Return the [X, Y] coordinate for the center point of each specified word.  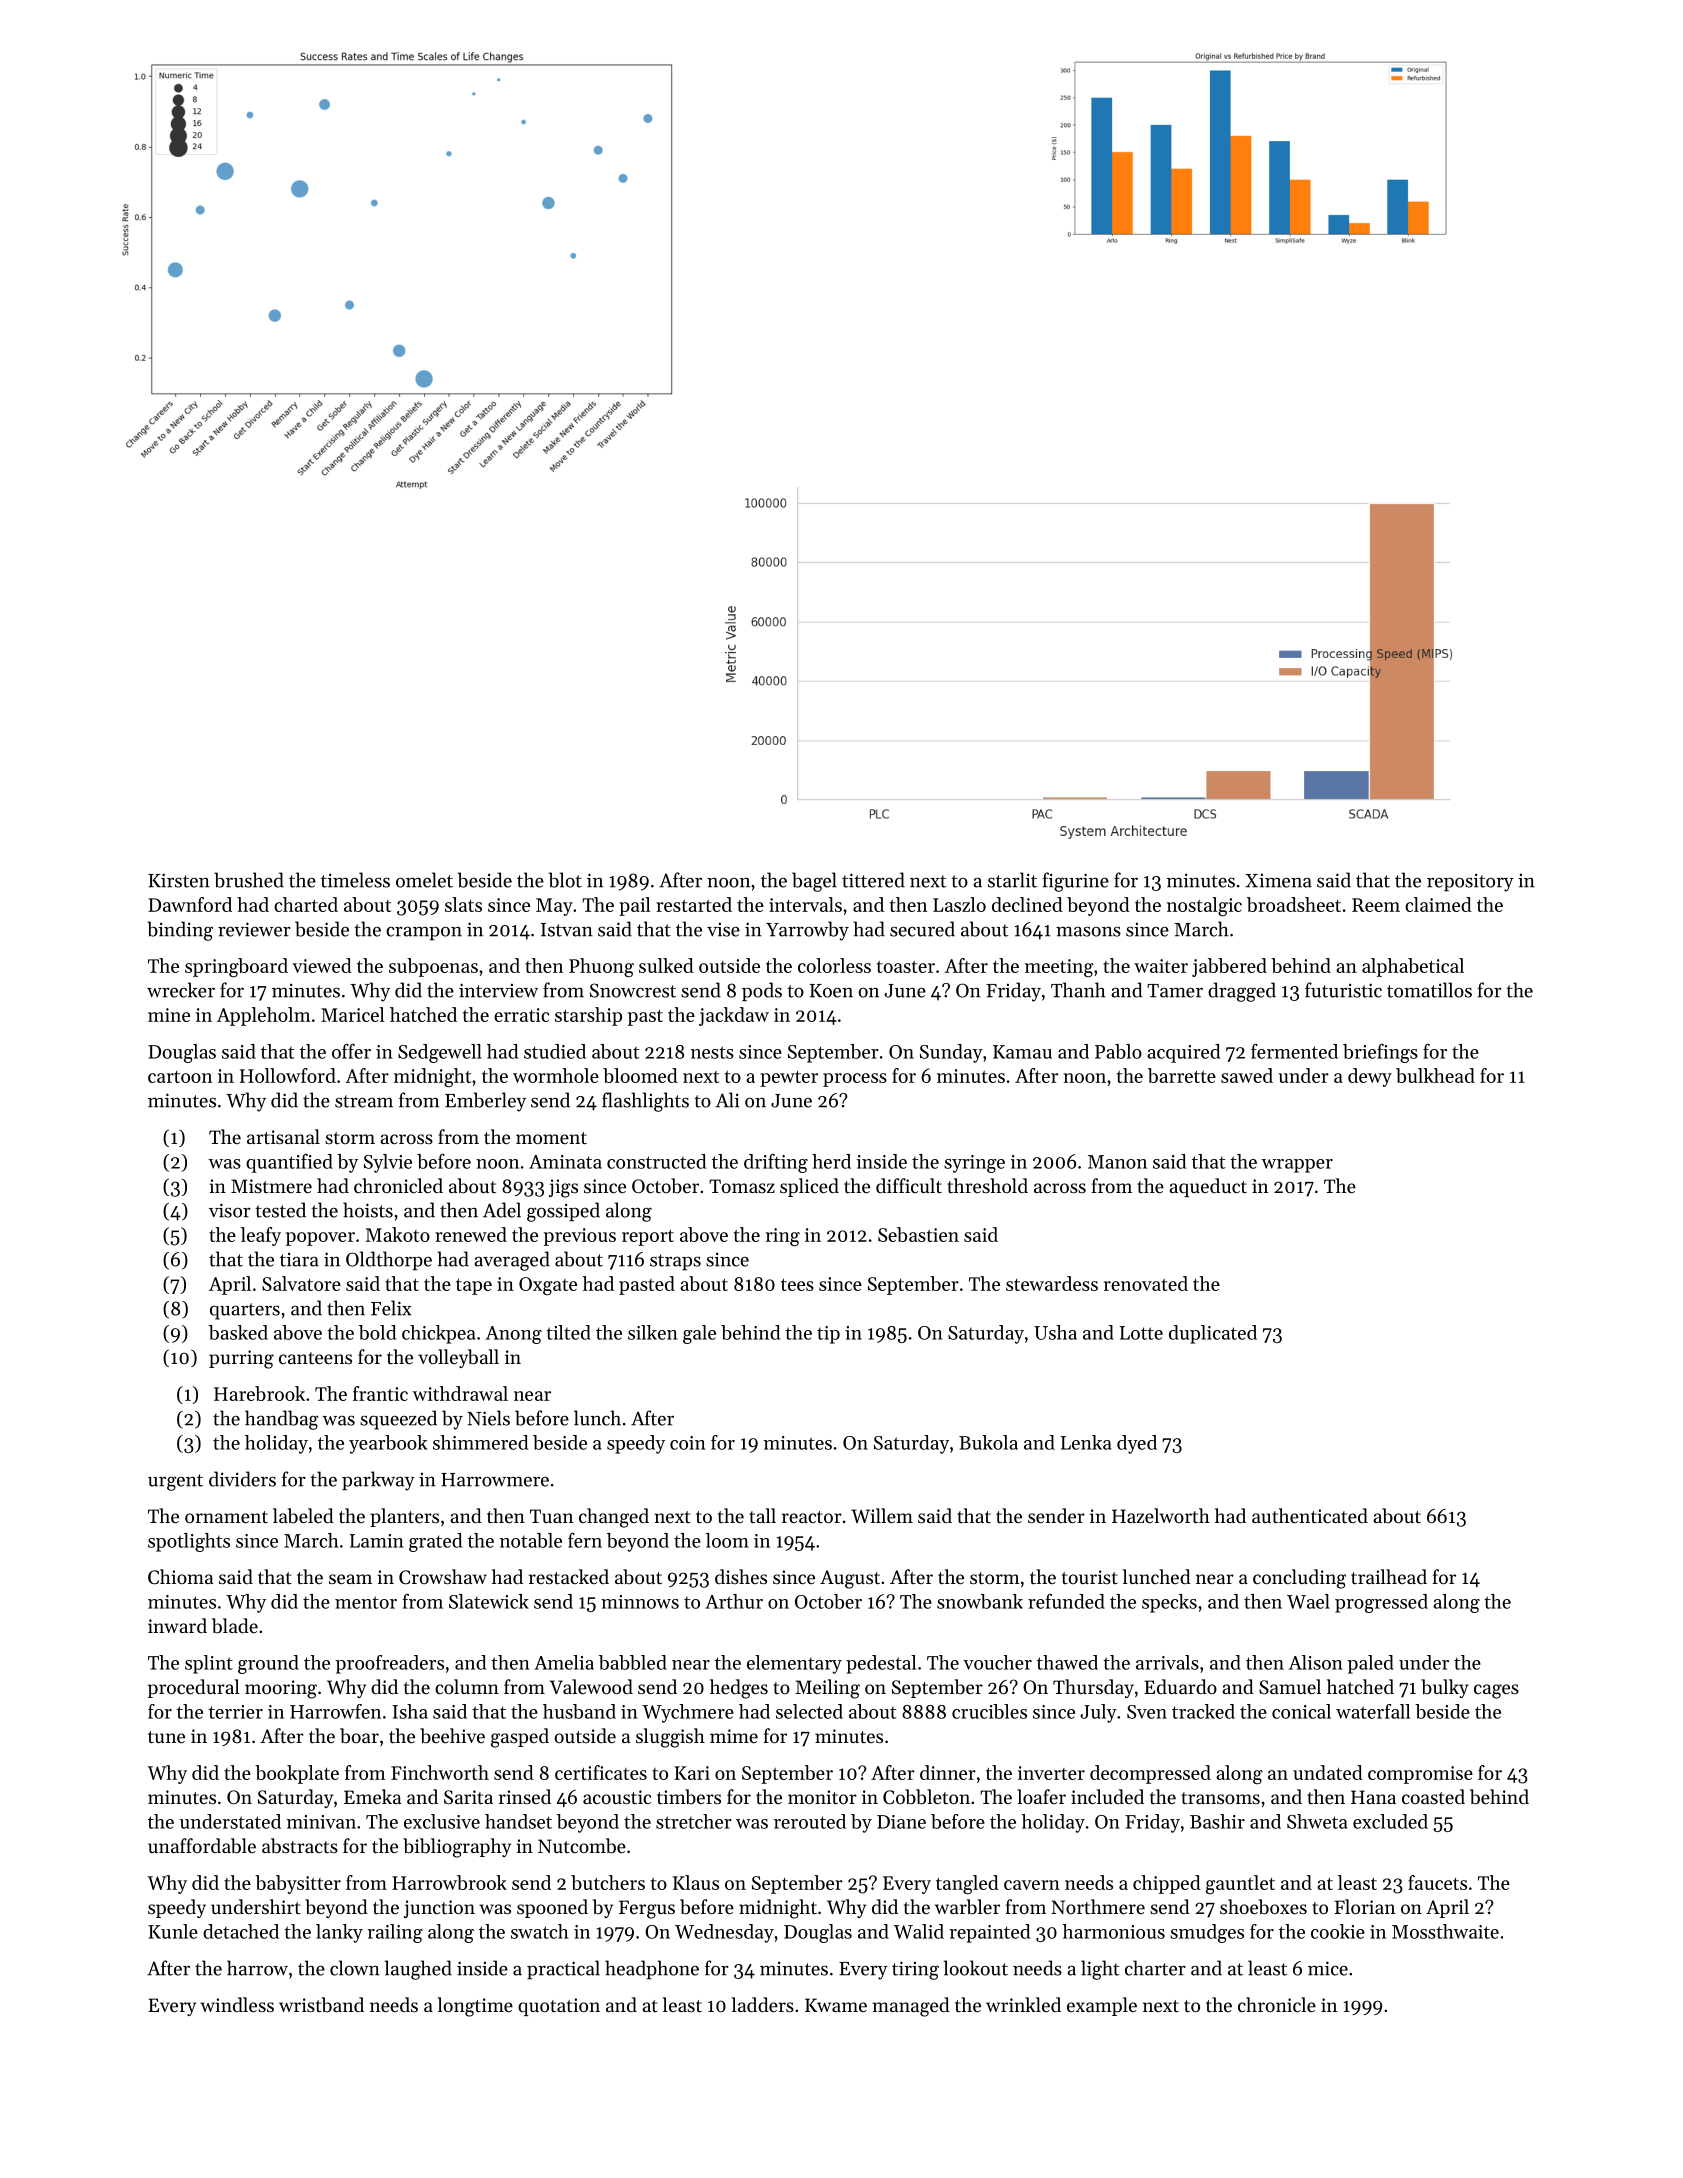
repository [1470, 882]
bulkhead [1435, 1075]
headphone [652, 1970]
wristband [321, 2005]
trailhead [1389, 1576]
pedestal [881, 1664]
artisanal [283, 1136]
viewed [322, 965]
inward [177, 1625]
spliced [809, 1187]
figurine [1075, 882]
